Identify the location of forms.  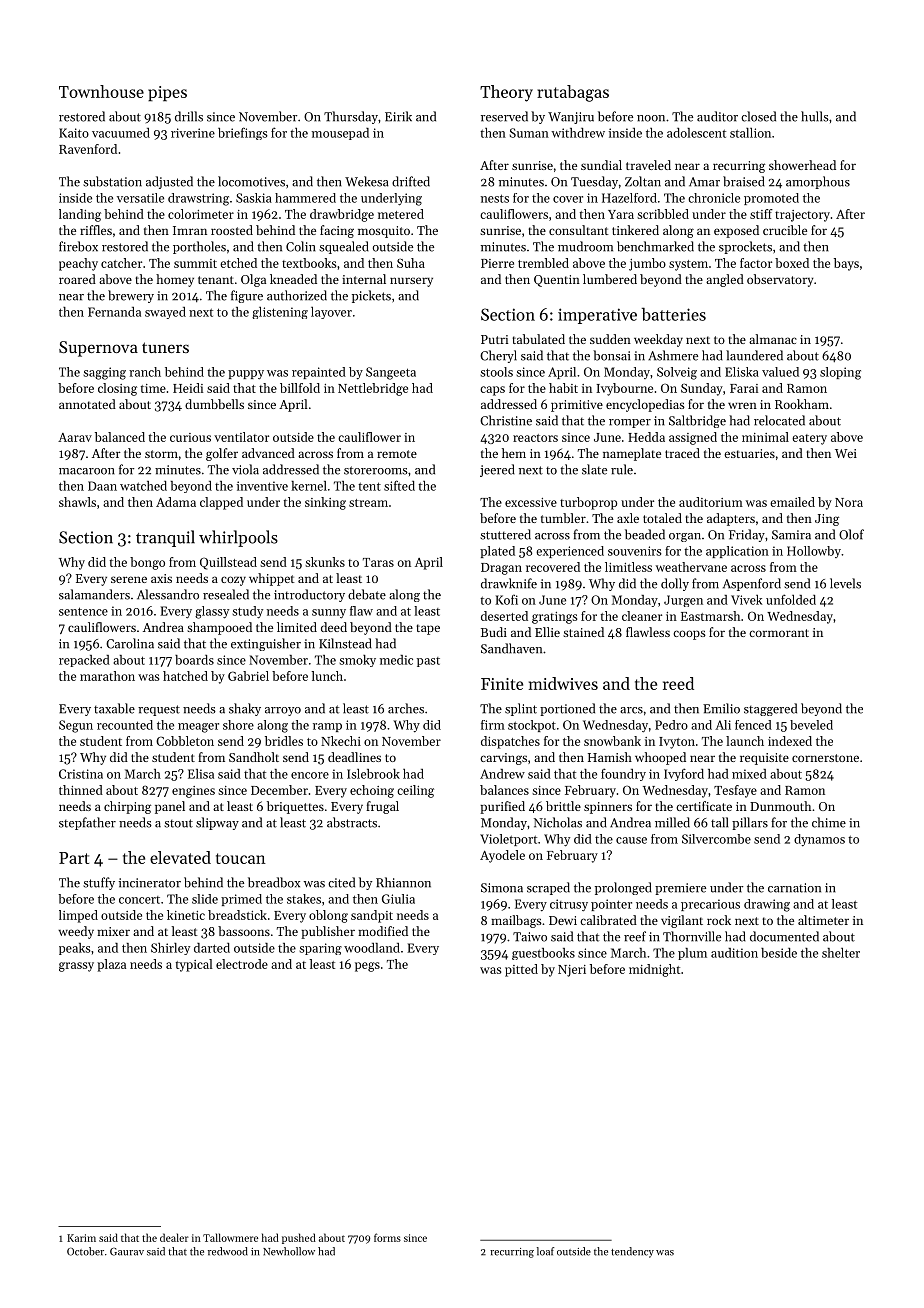
(387, 1237).
